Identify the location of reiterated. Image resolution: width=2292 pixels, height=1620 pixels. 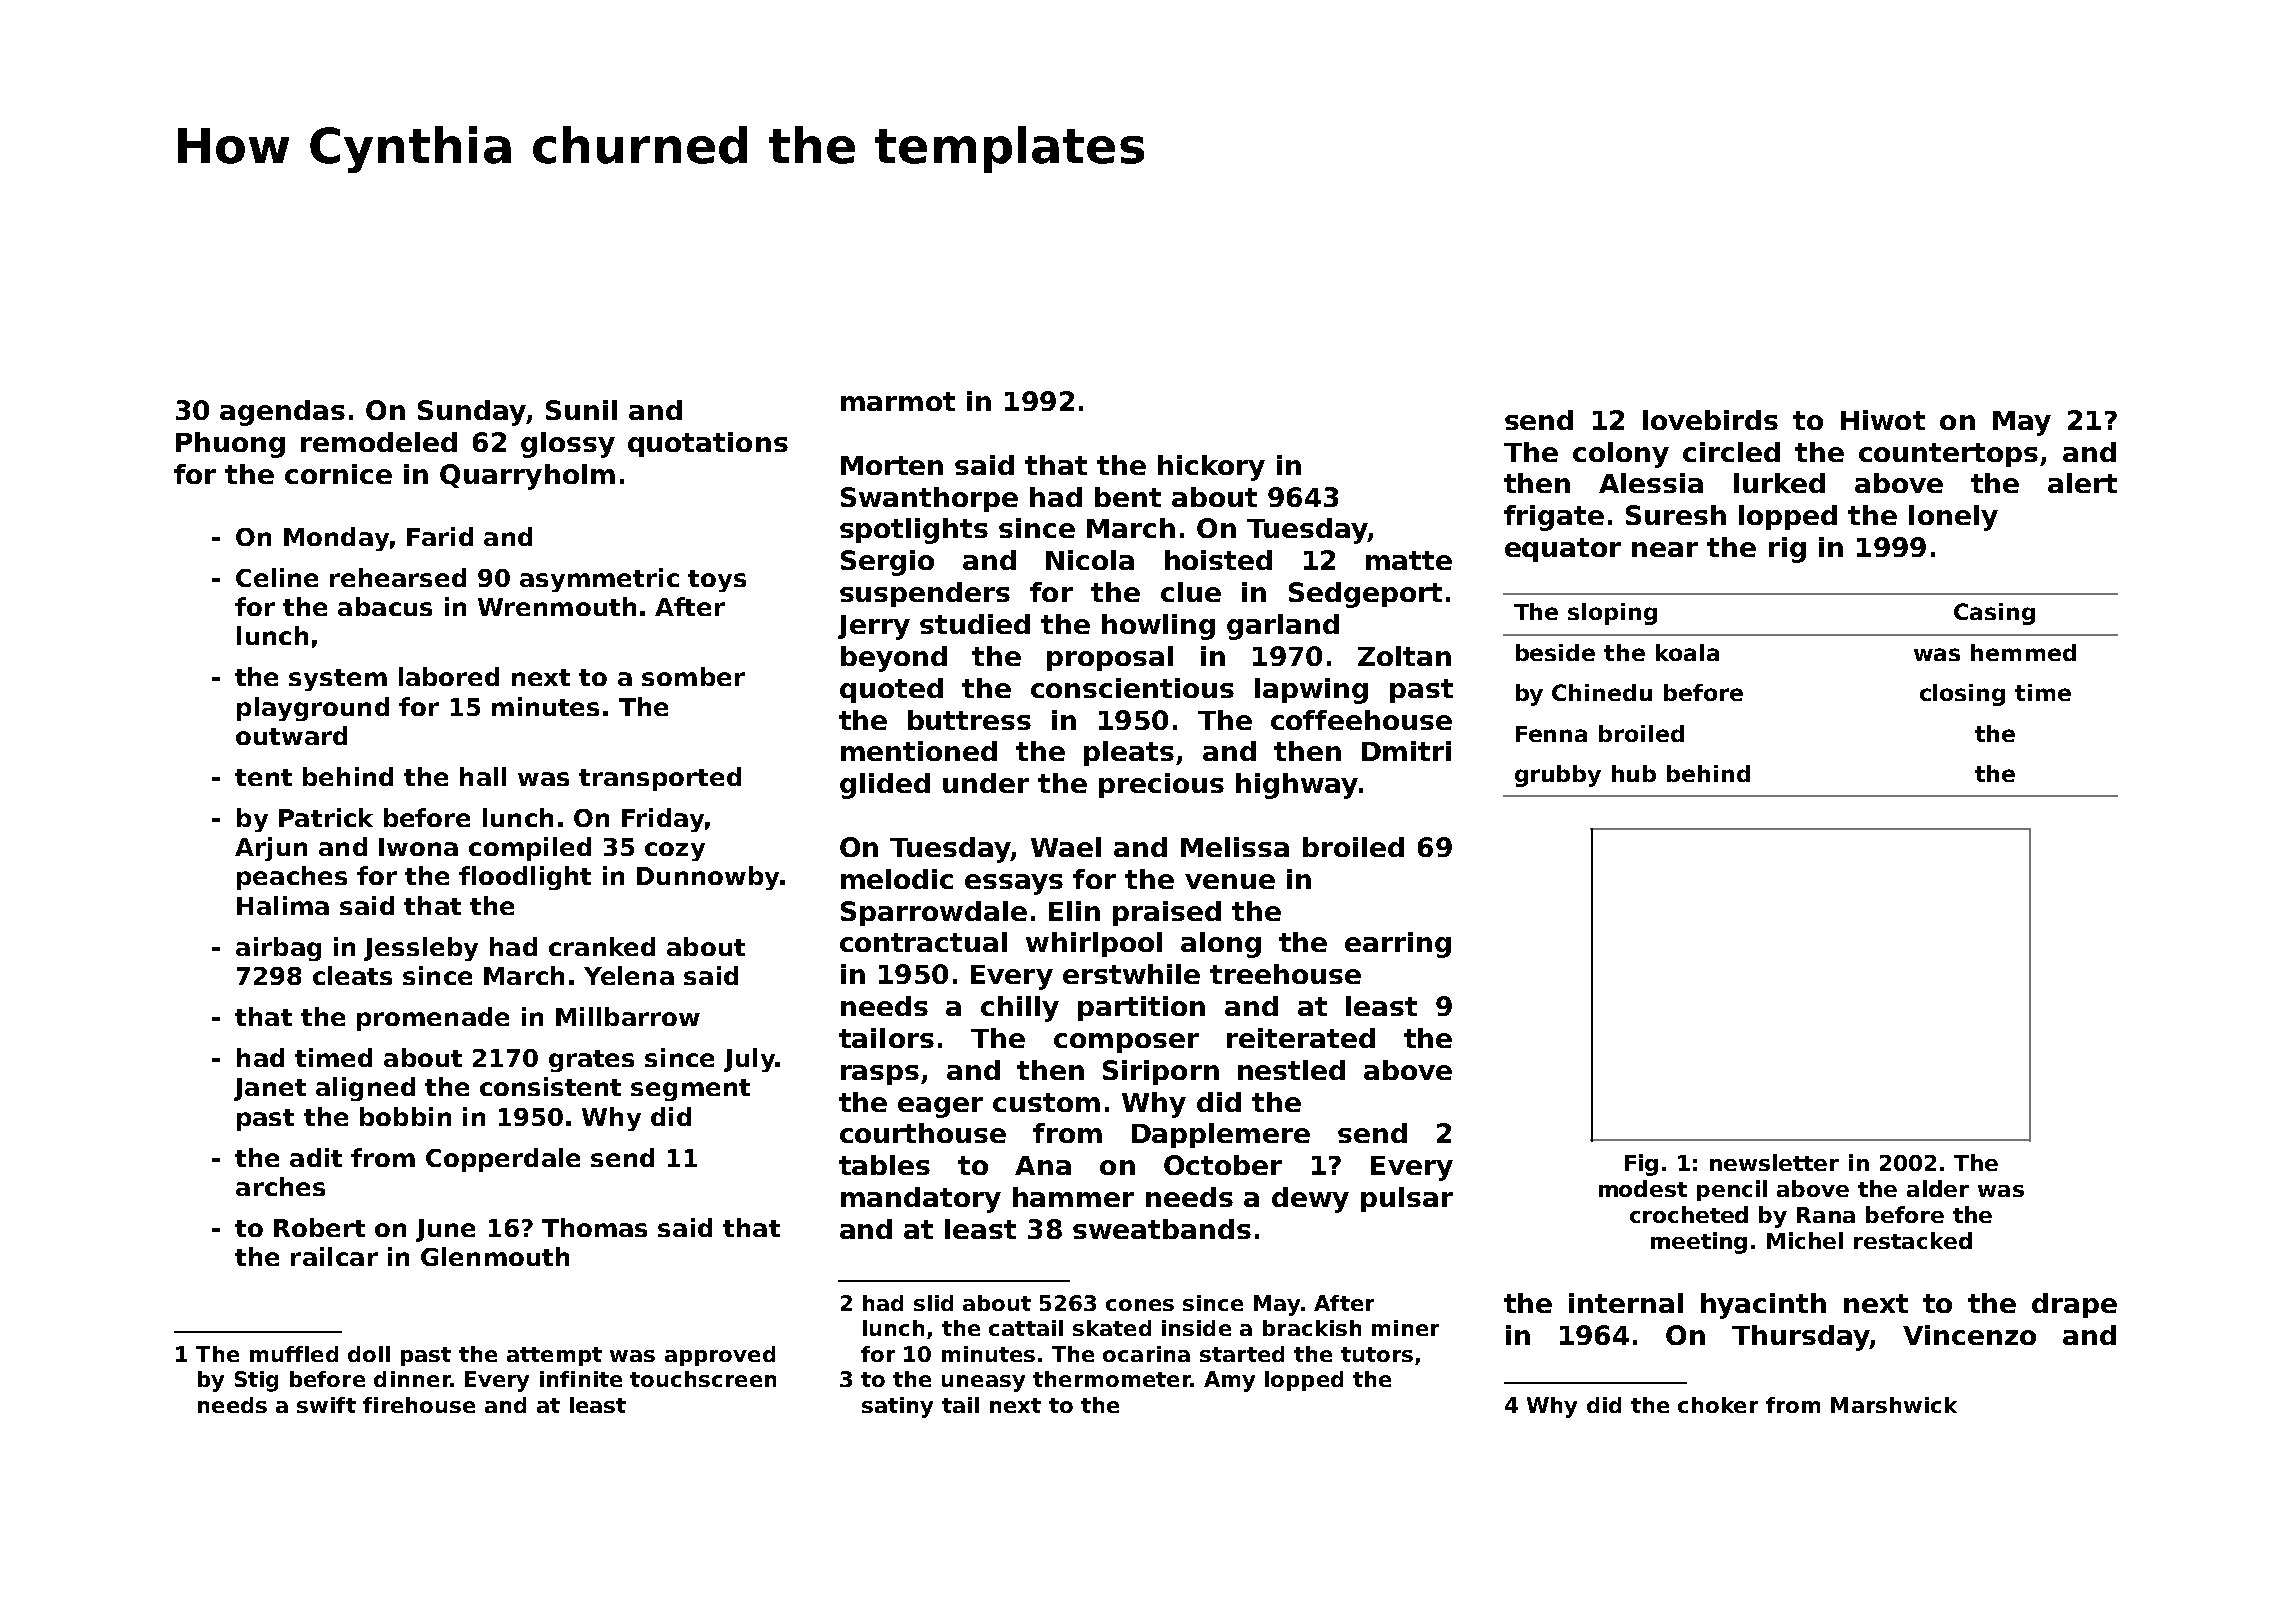
(1301, 1038).
